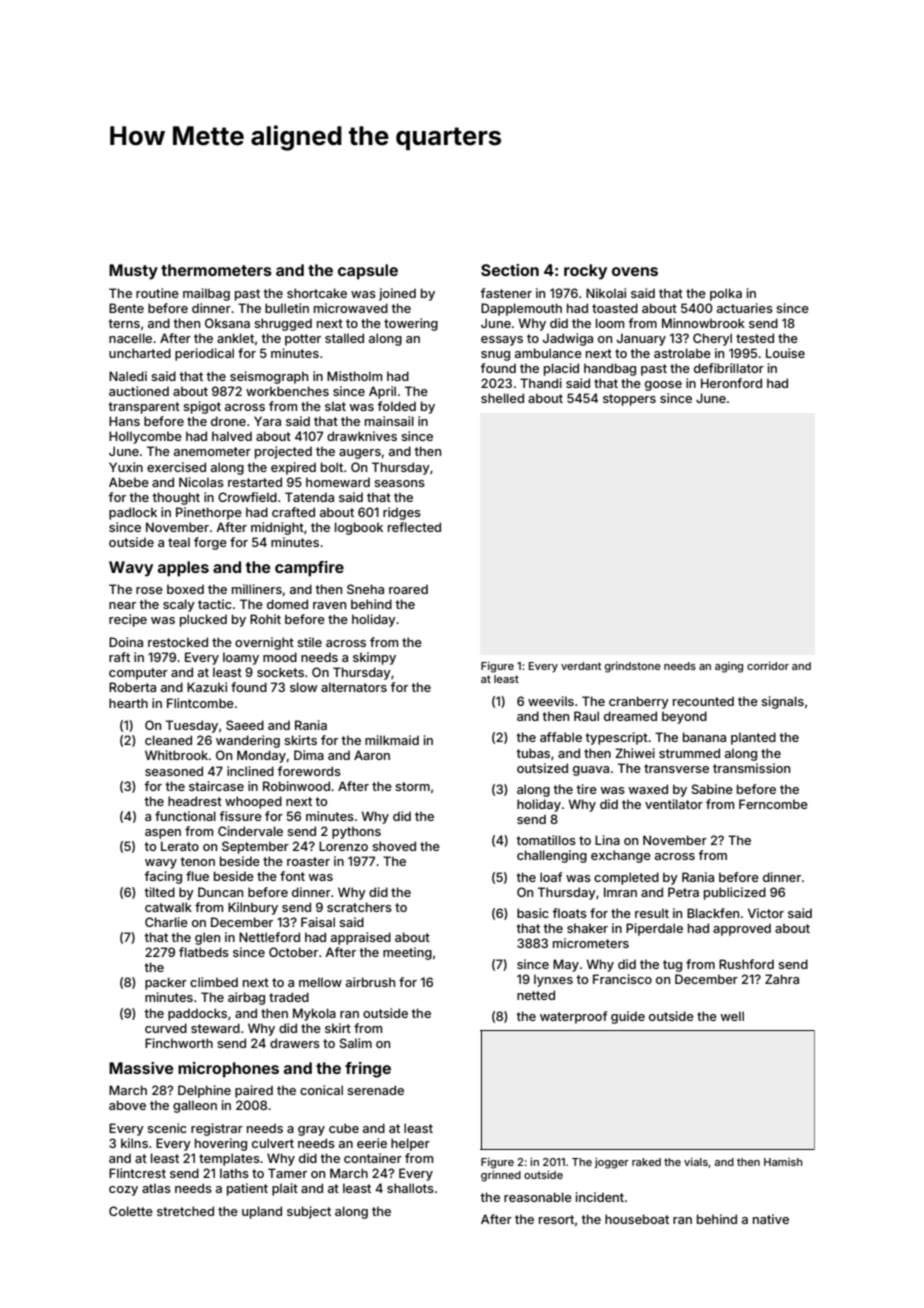 The height and width of the screenshot is (1308, 924). I want to click on Cheryl, so click(712, 339).
